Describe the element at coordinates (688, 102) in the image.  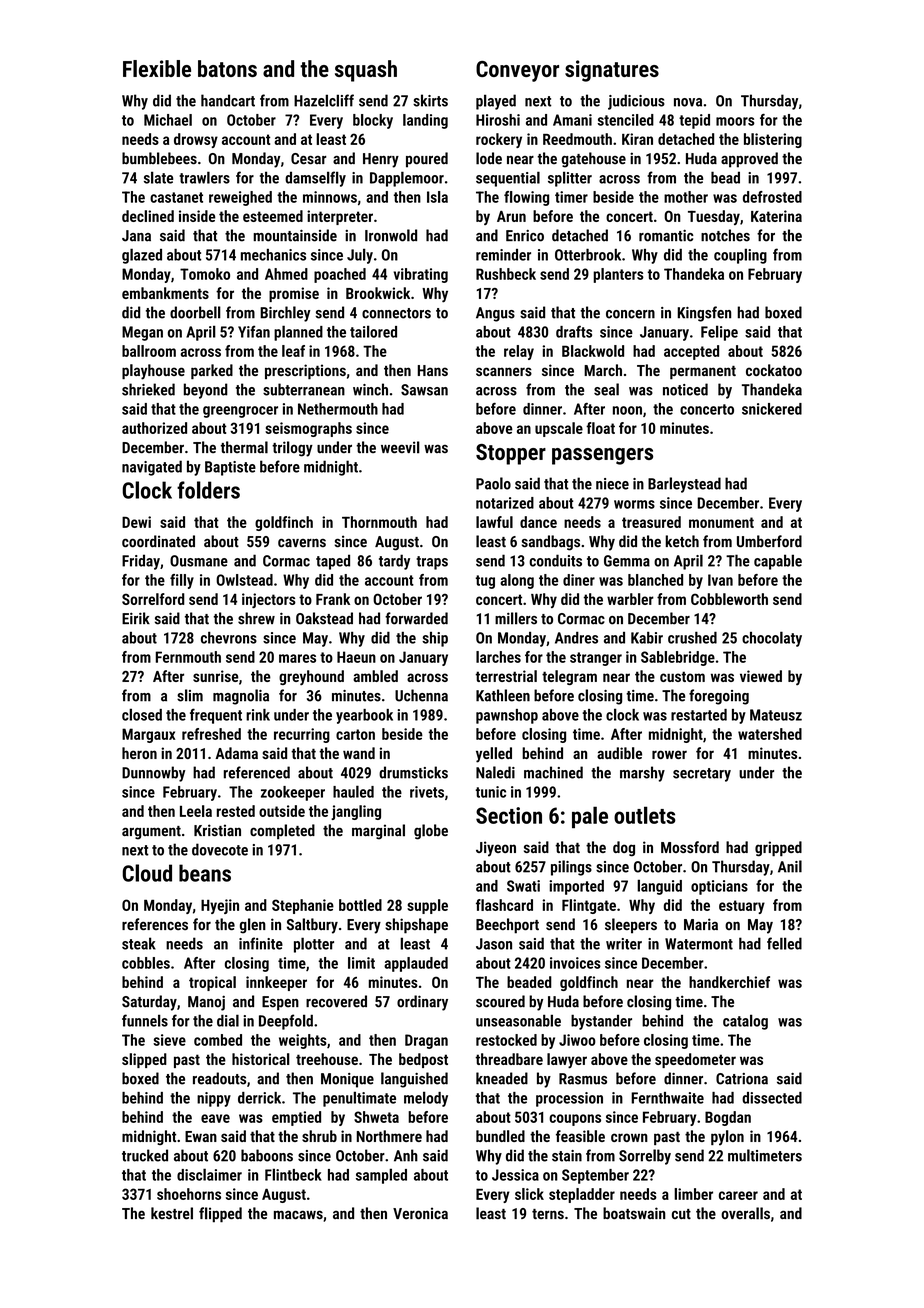
I see `nova` at that location.
